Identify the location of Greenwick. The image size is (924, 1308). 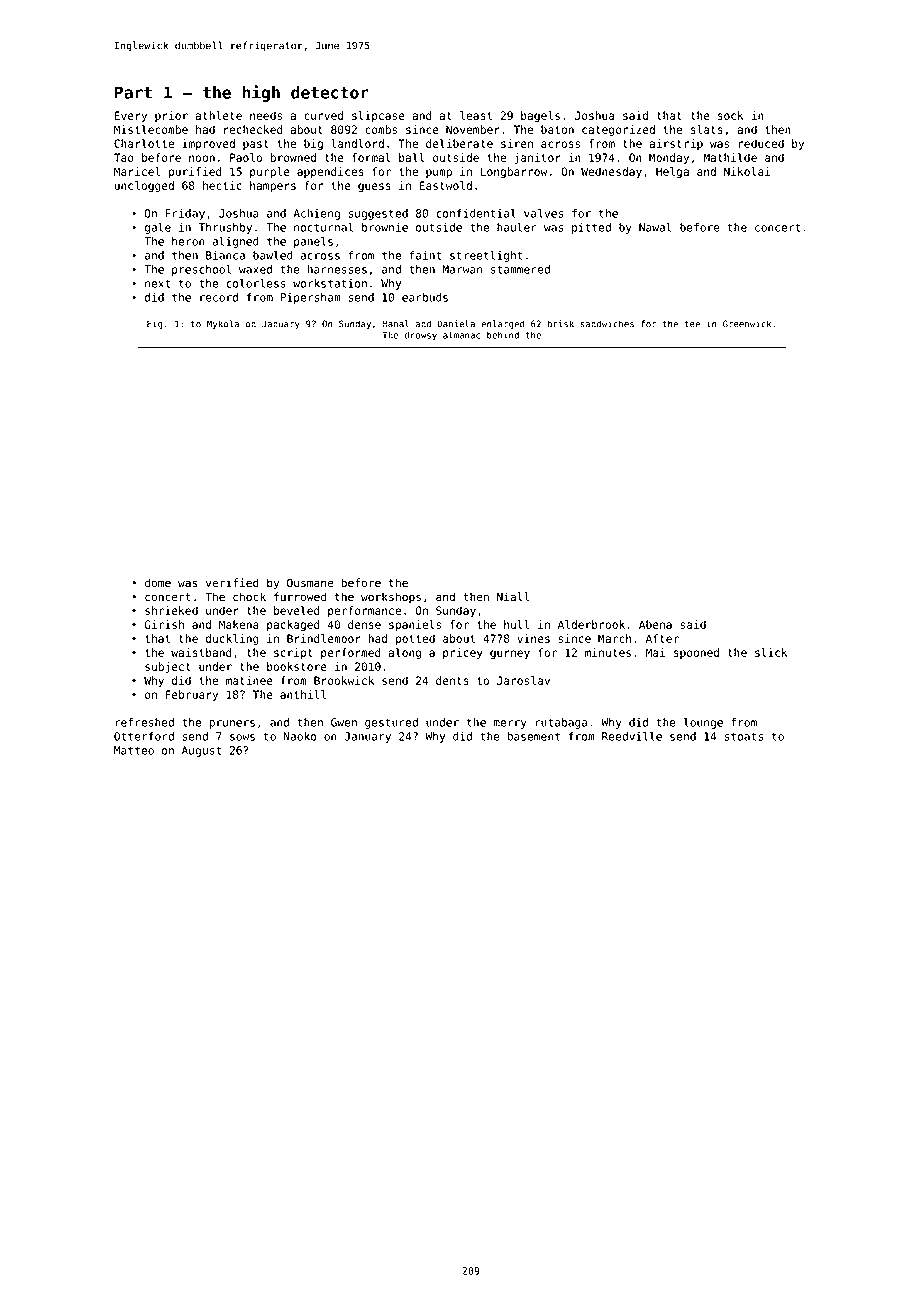
(747, 324).
